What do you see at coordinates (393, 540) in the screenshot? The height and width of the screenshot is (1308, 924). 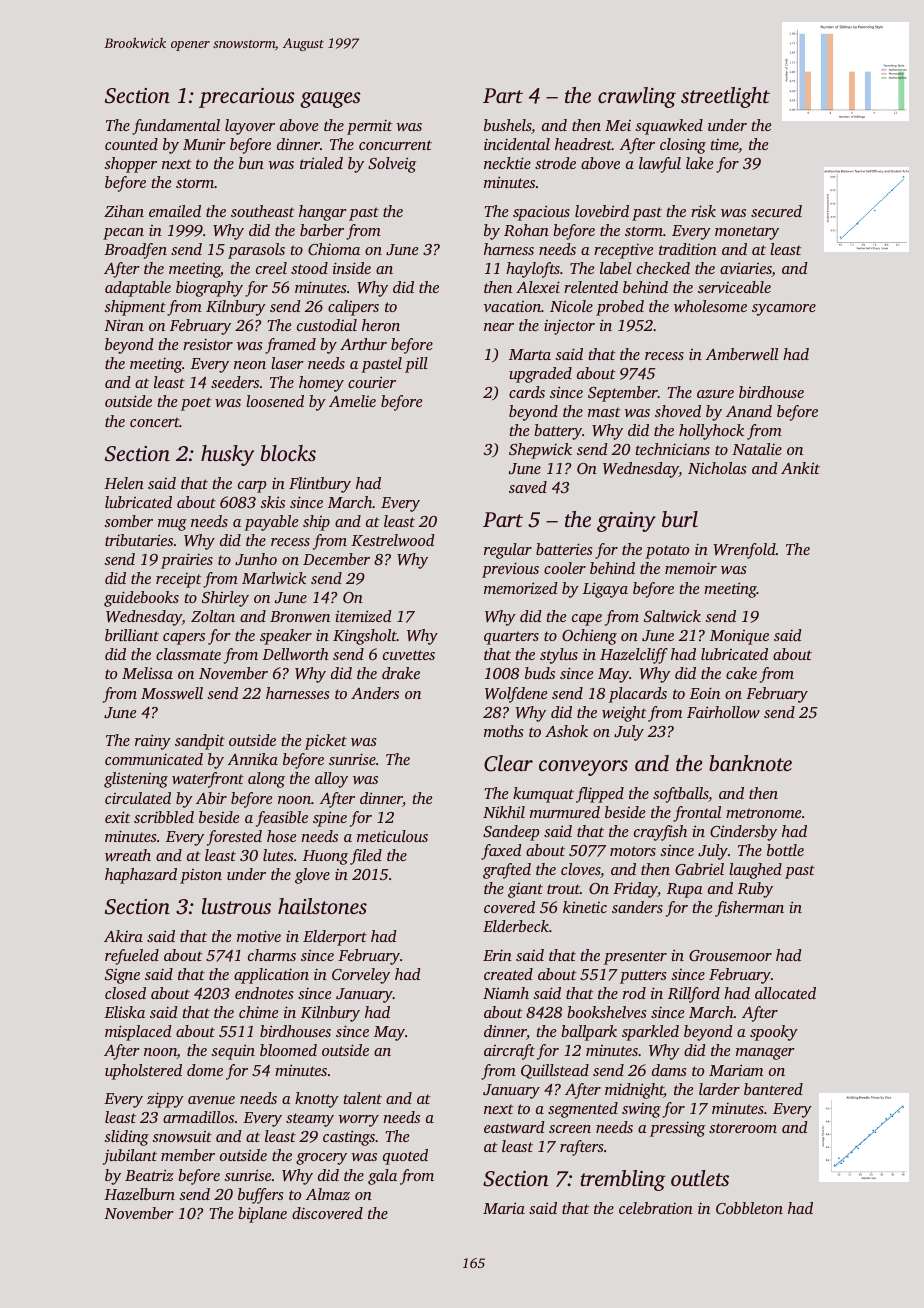 I see `Kestrelwood` at bounding box center [393, 540].
